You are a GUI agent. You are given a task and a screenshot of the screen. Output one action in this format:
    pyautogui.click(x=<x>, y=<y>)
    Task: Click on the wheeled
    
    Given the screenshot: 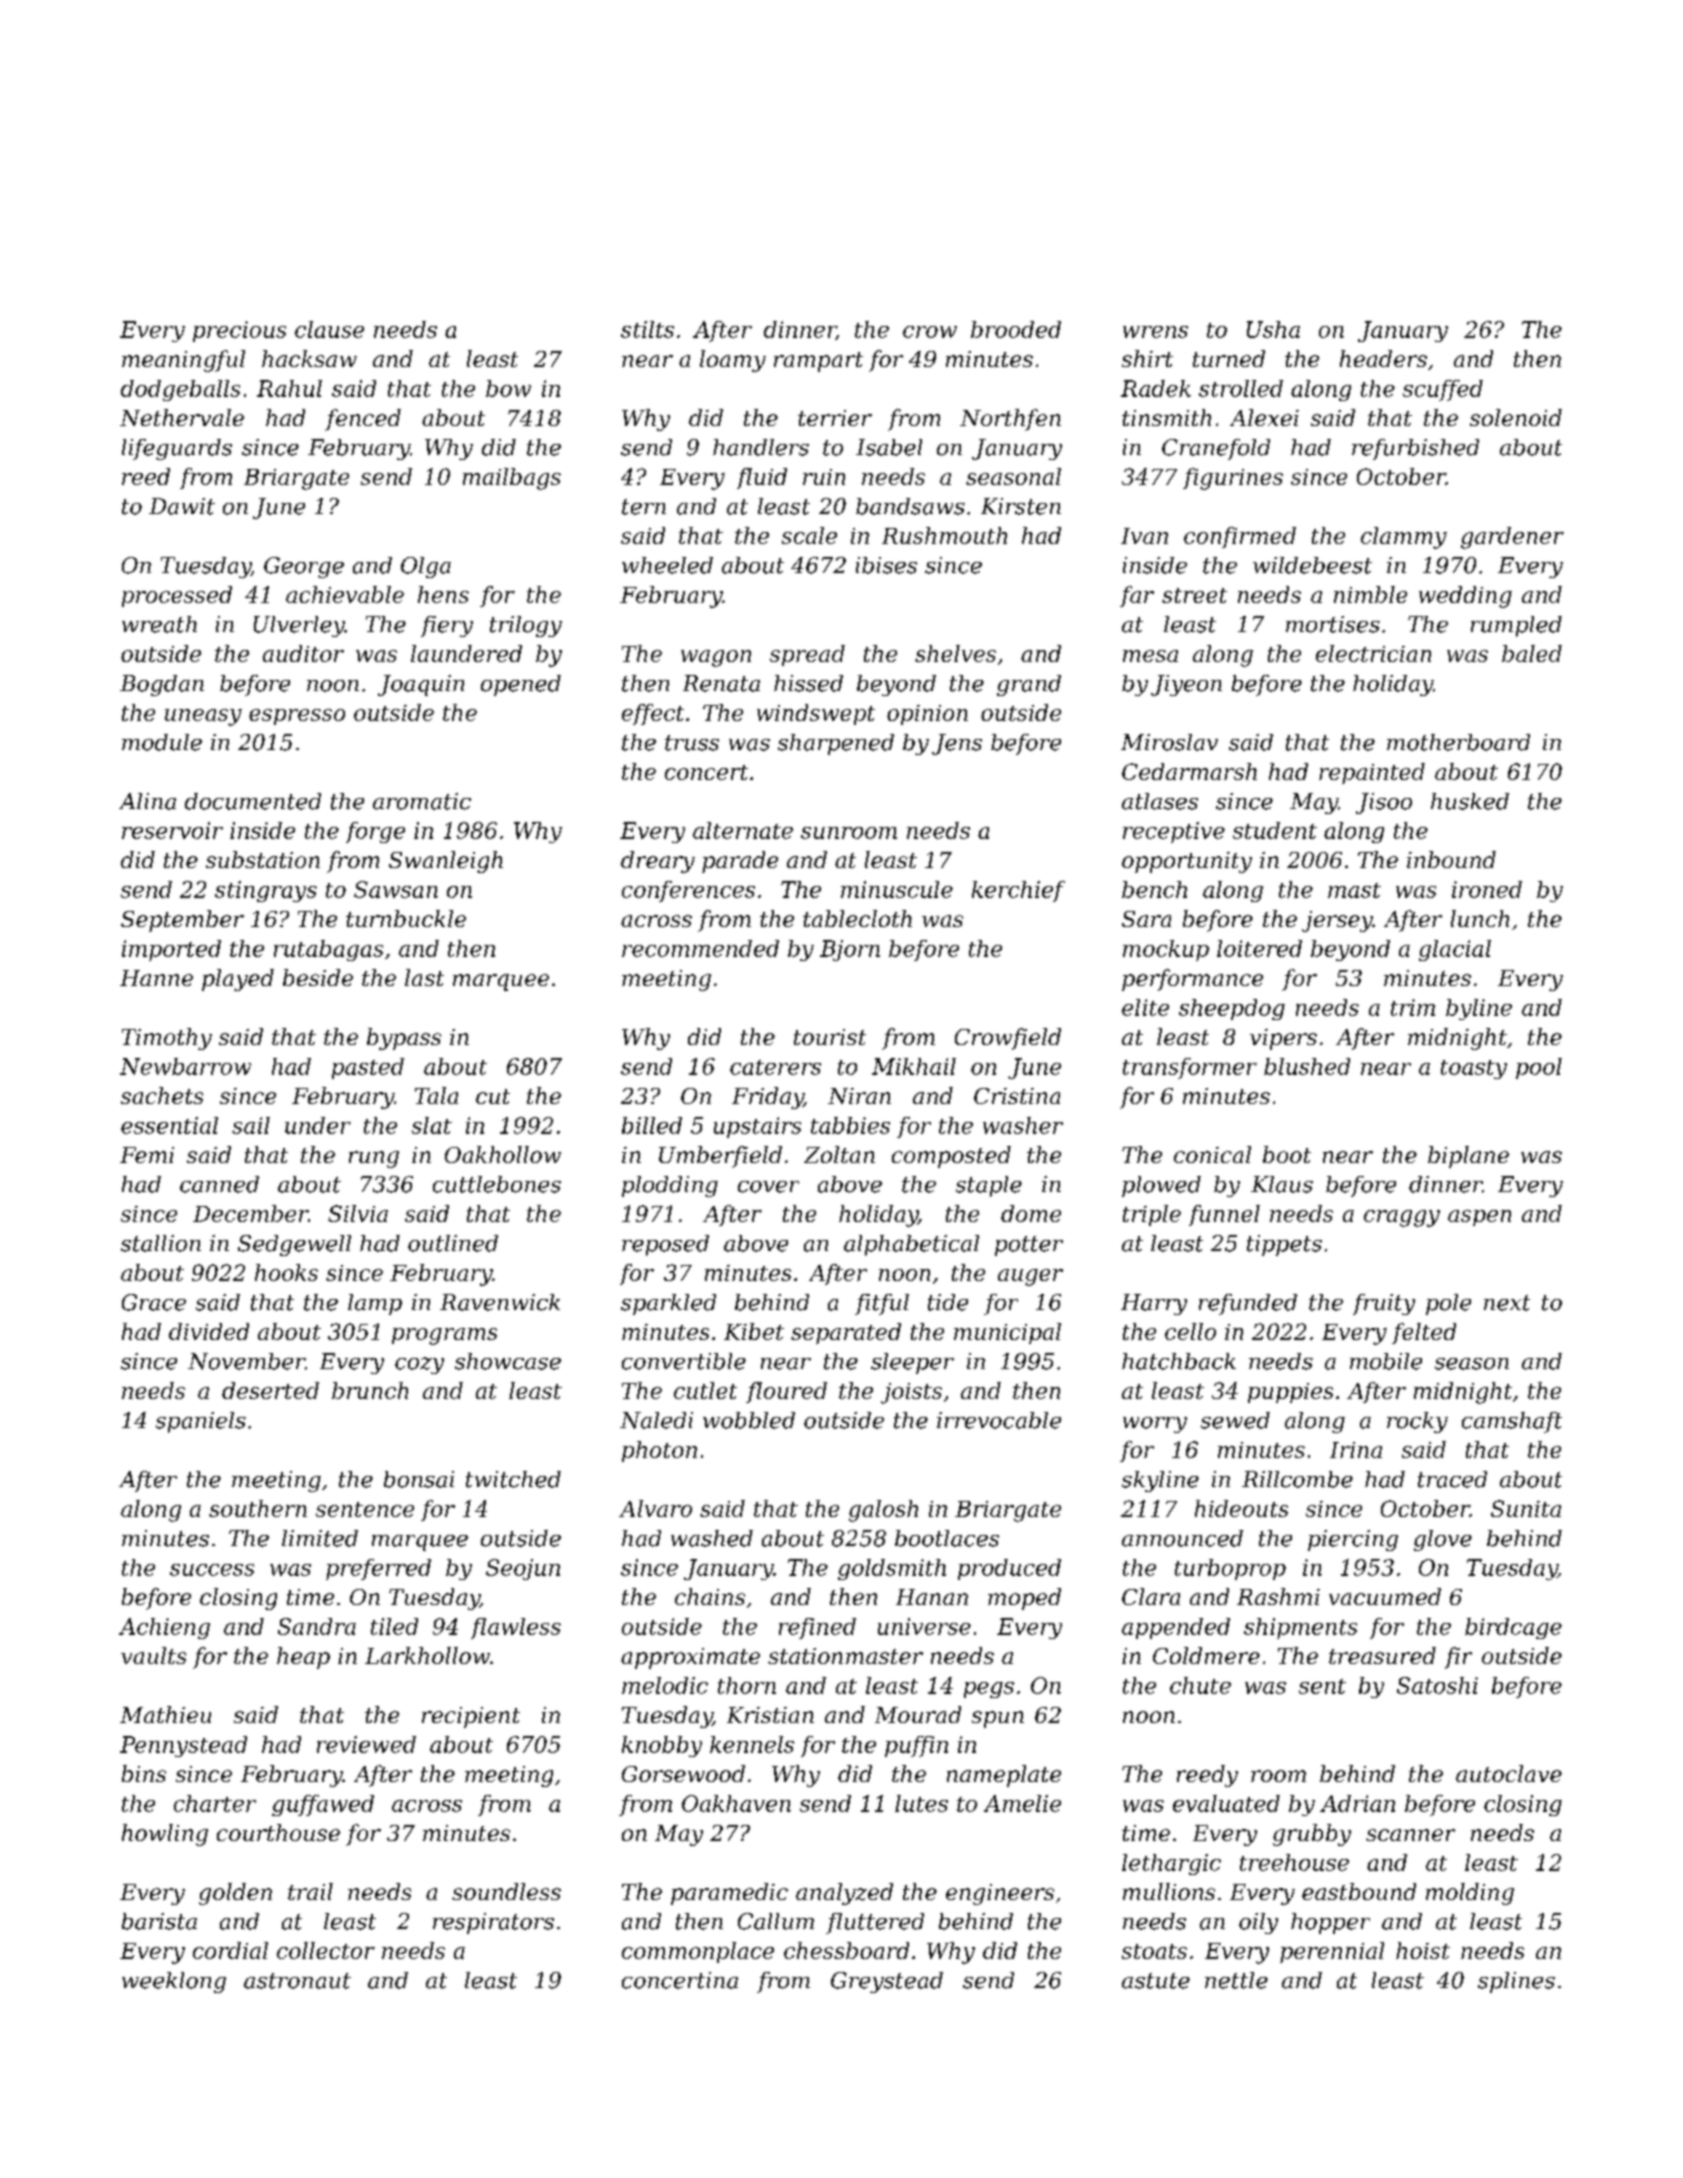 What is the action you would take?
    pyautogui.click(x=667, y=565)
